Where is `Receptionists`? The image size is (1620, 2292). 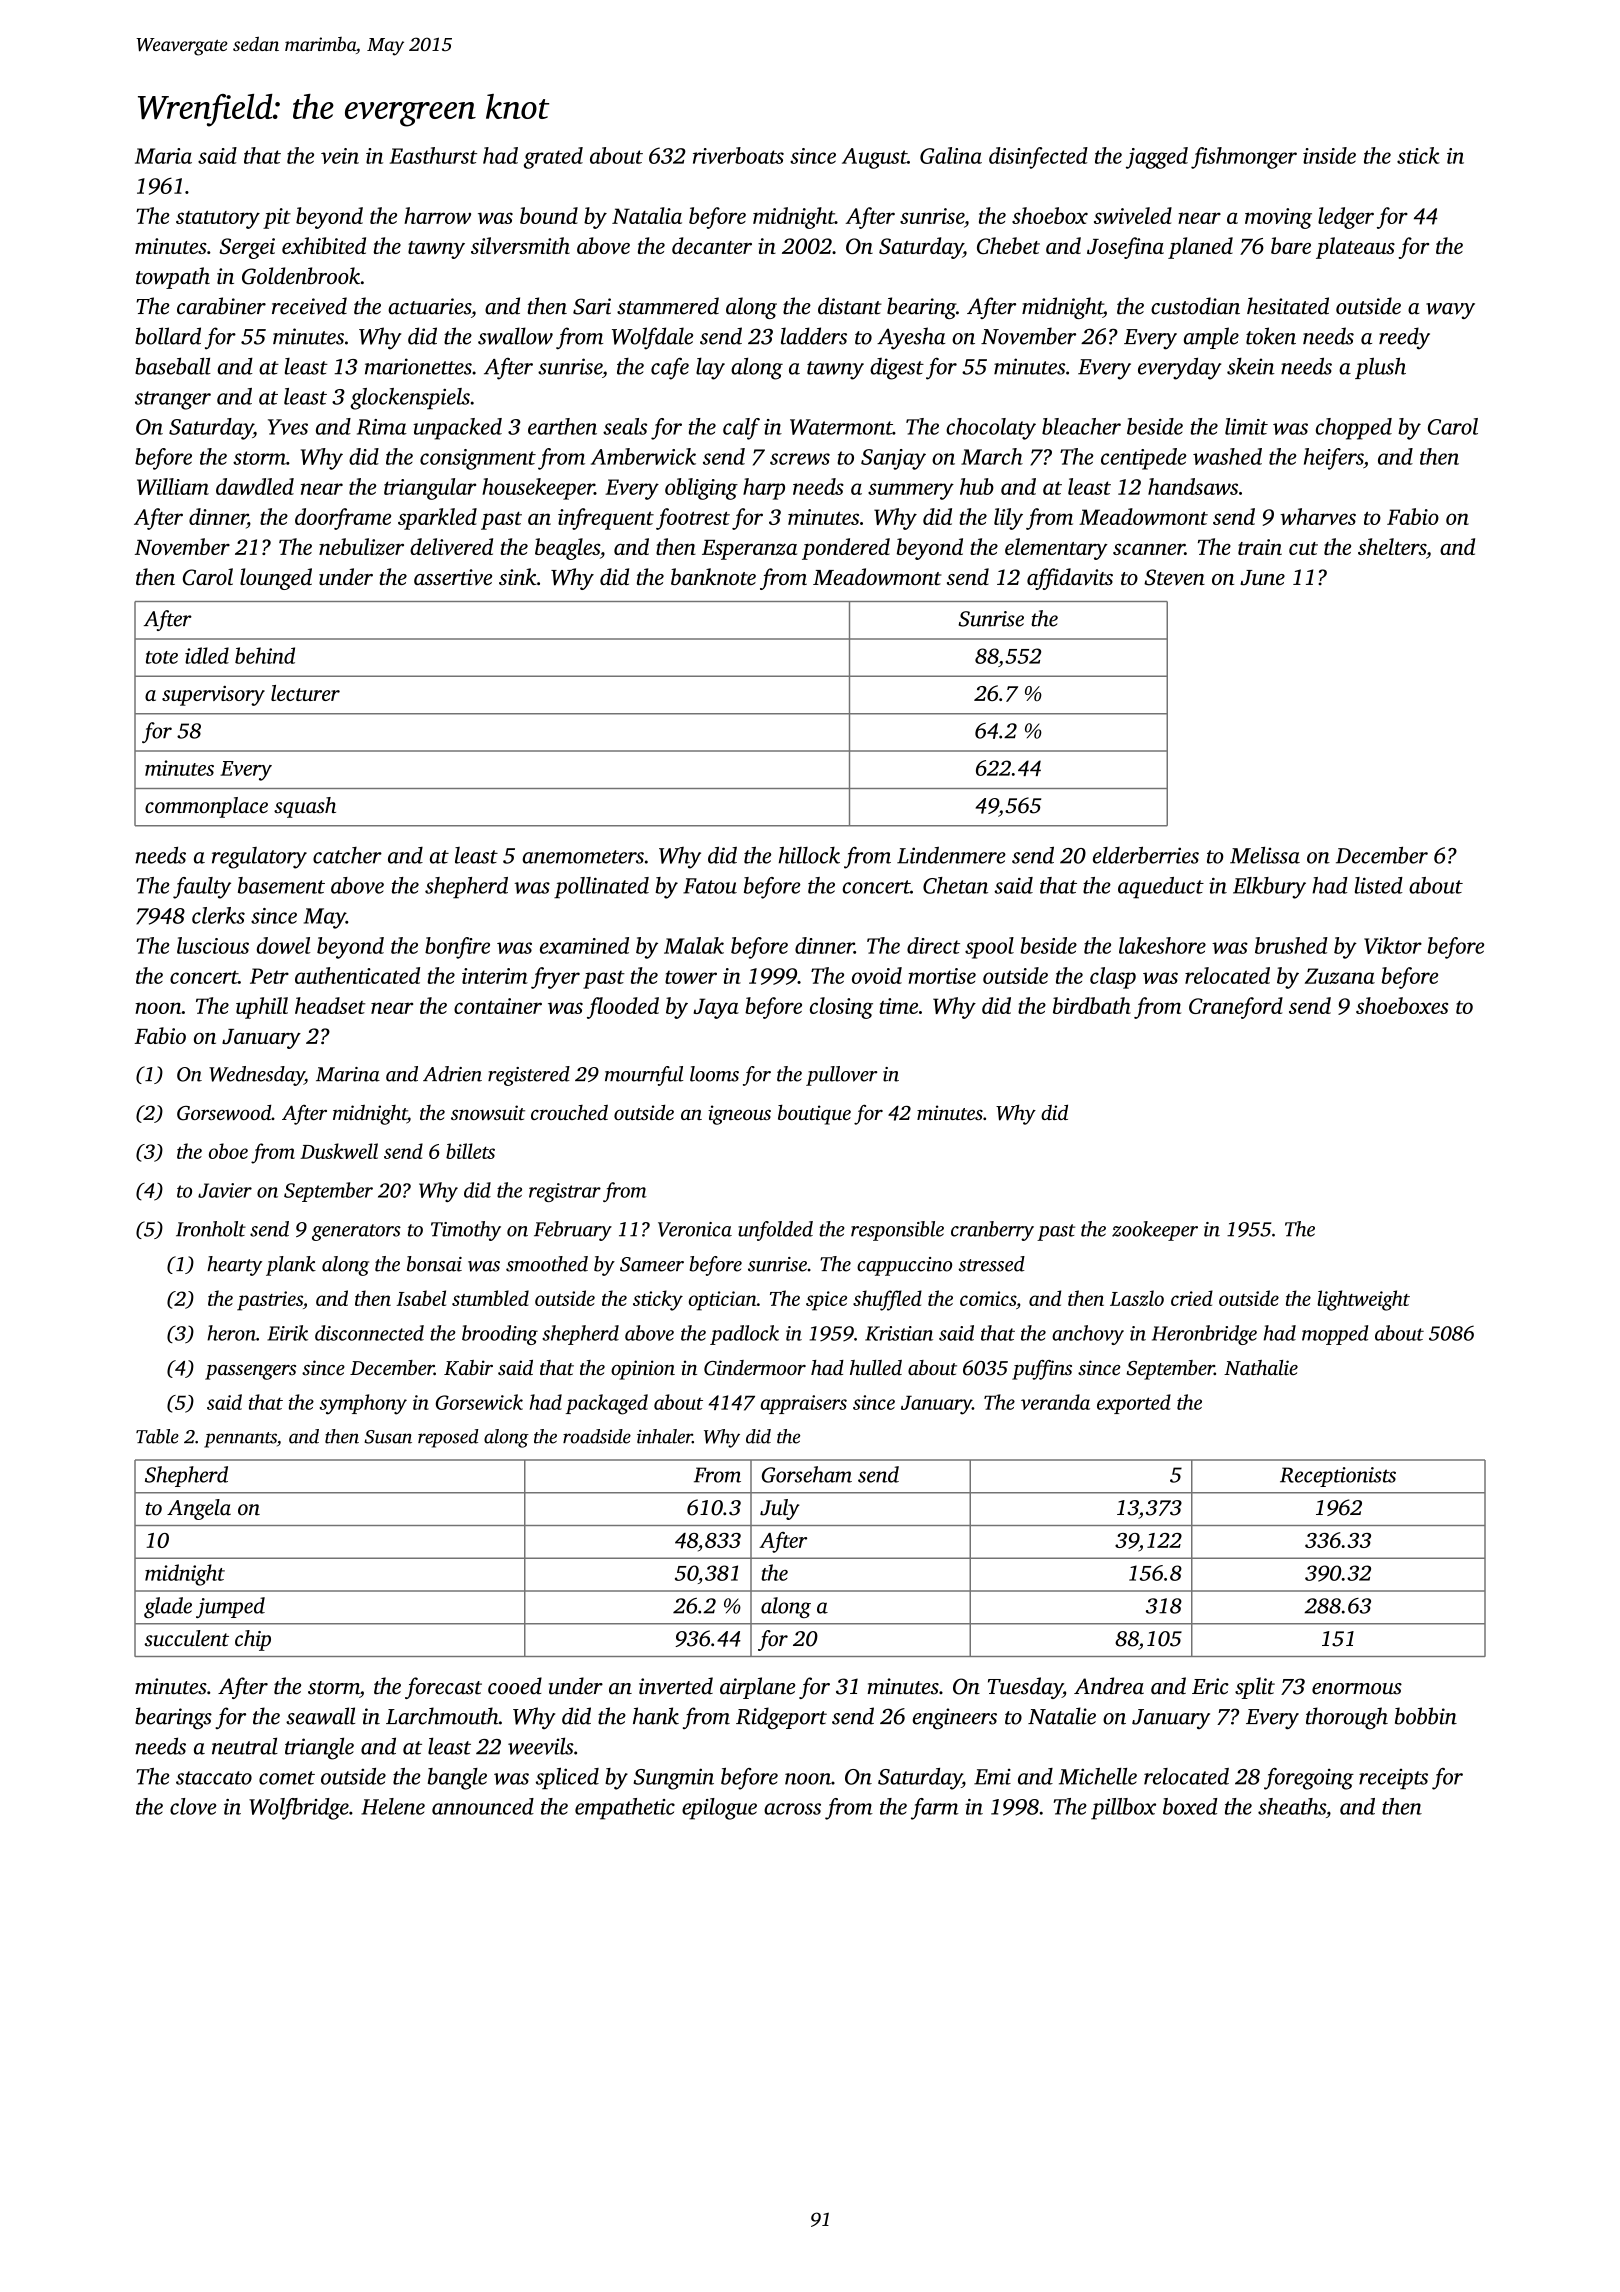
Receptionists is located at coordinates (1338, 1477).
